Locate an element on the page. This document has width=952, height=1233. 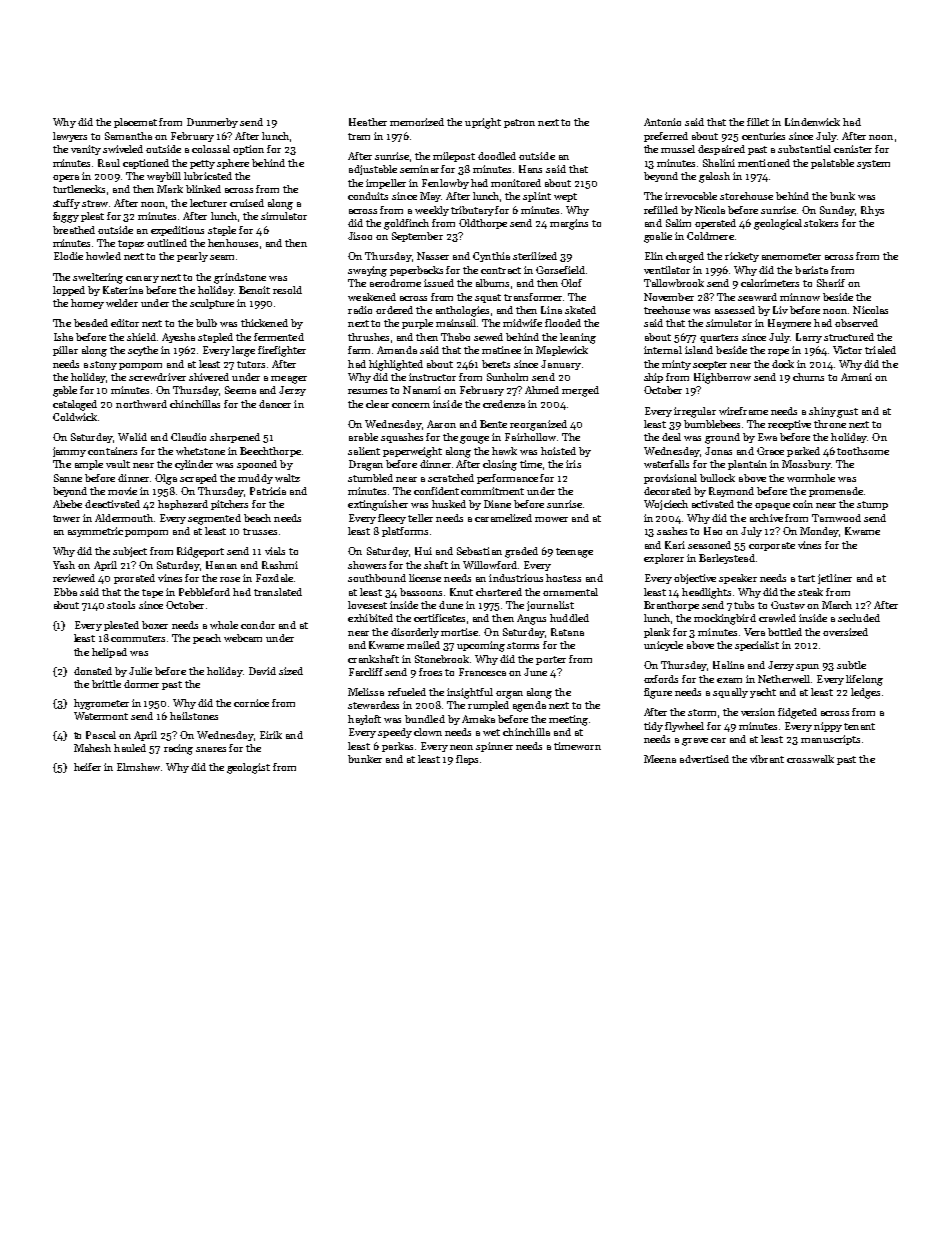
transformer is located at coordinates (533, 297).
